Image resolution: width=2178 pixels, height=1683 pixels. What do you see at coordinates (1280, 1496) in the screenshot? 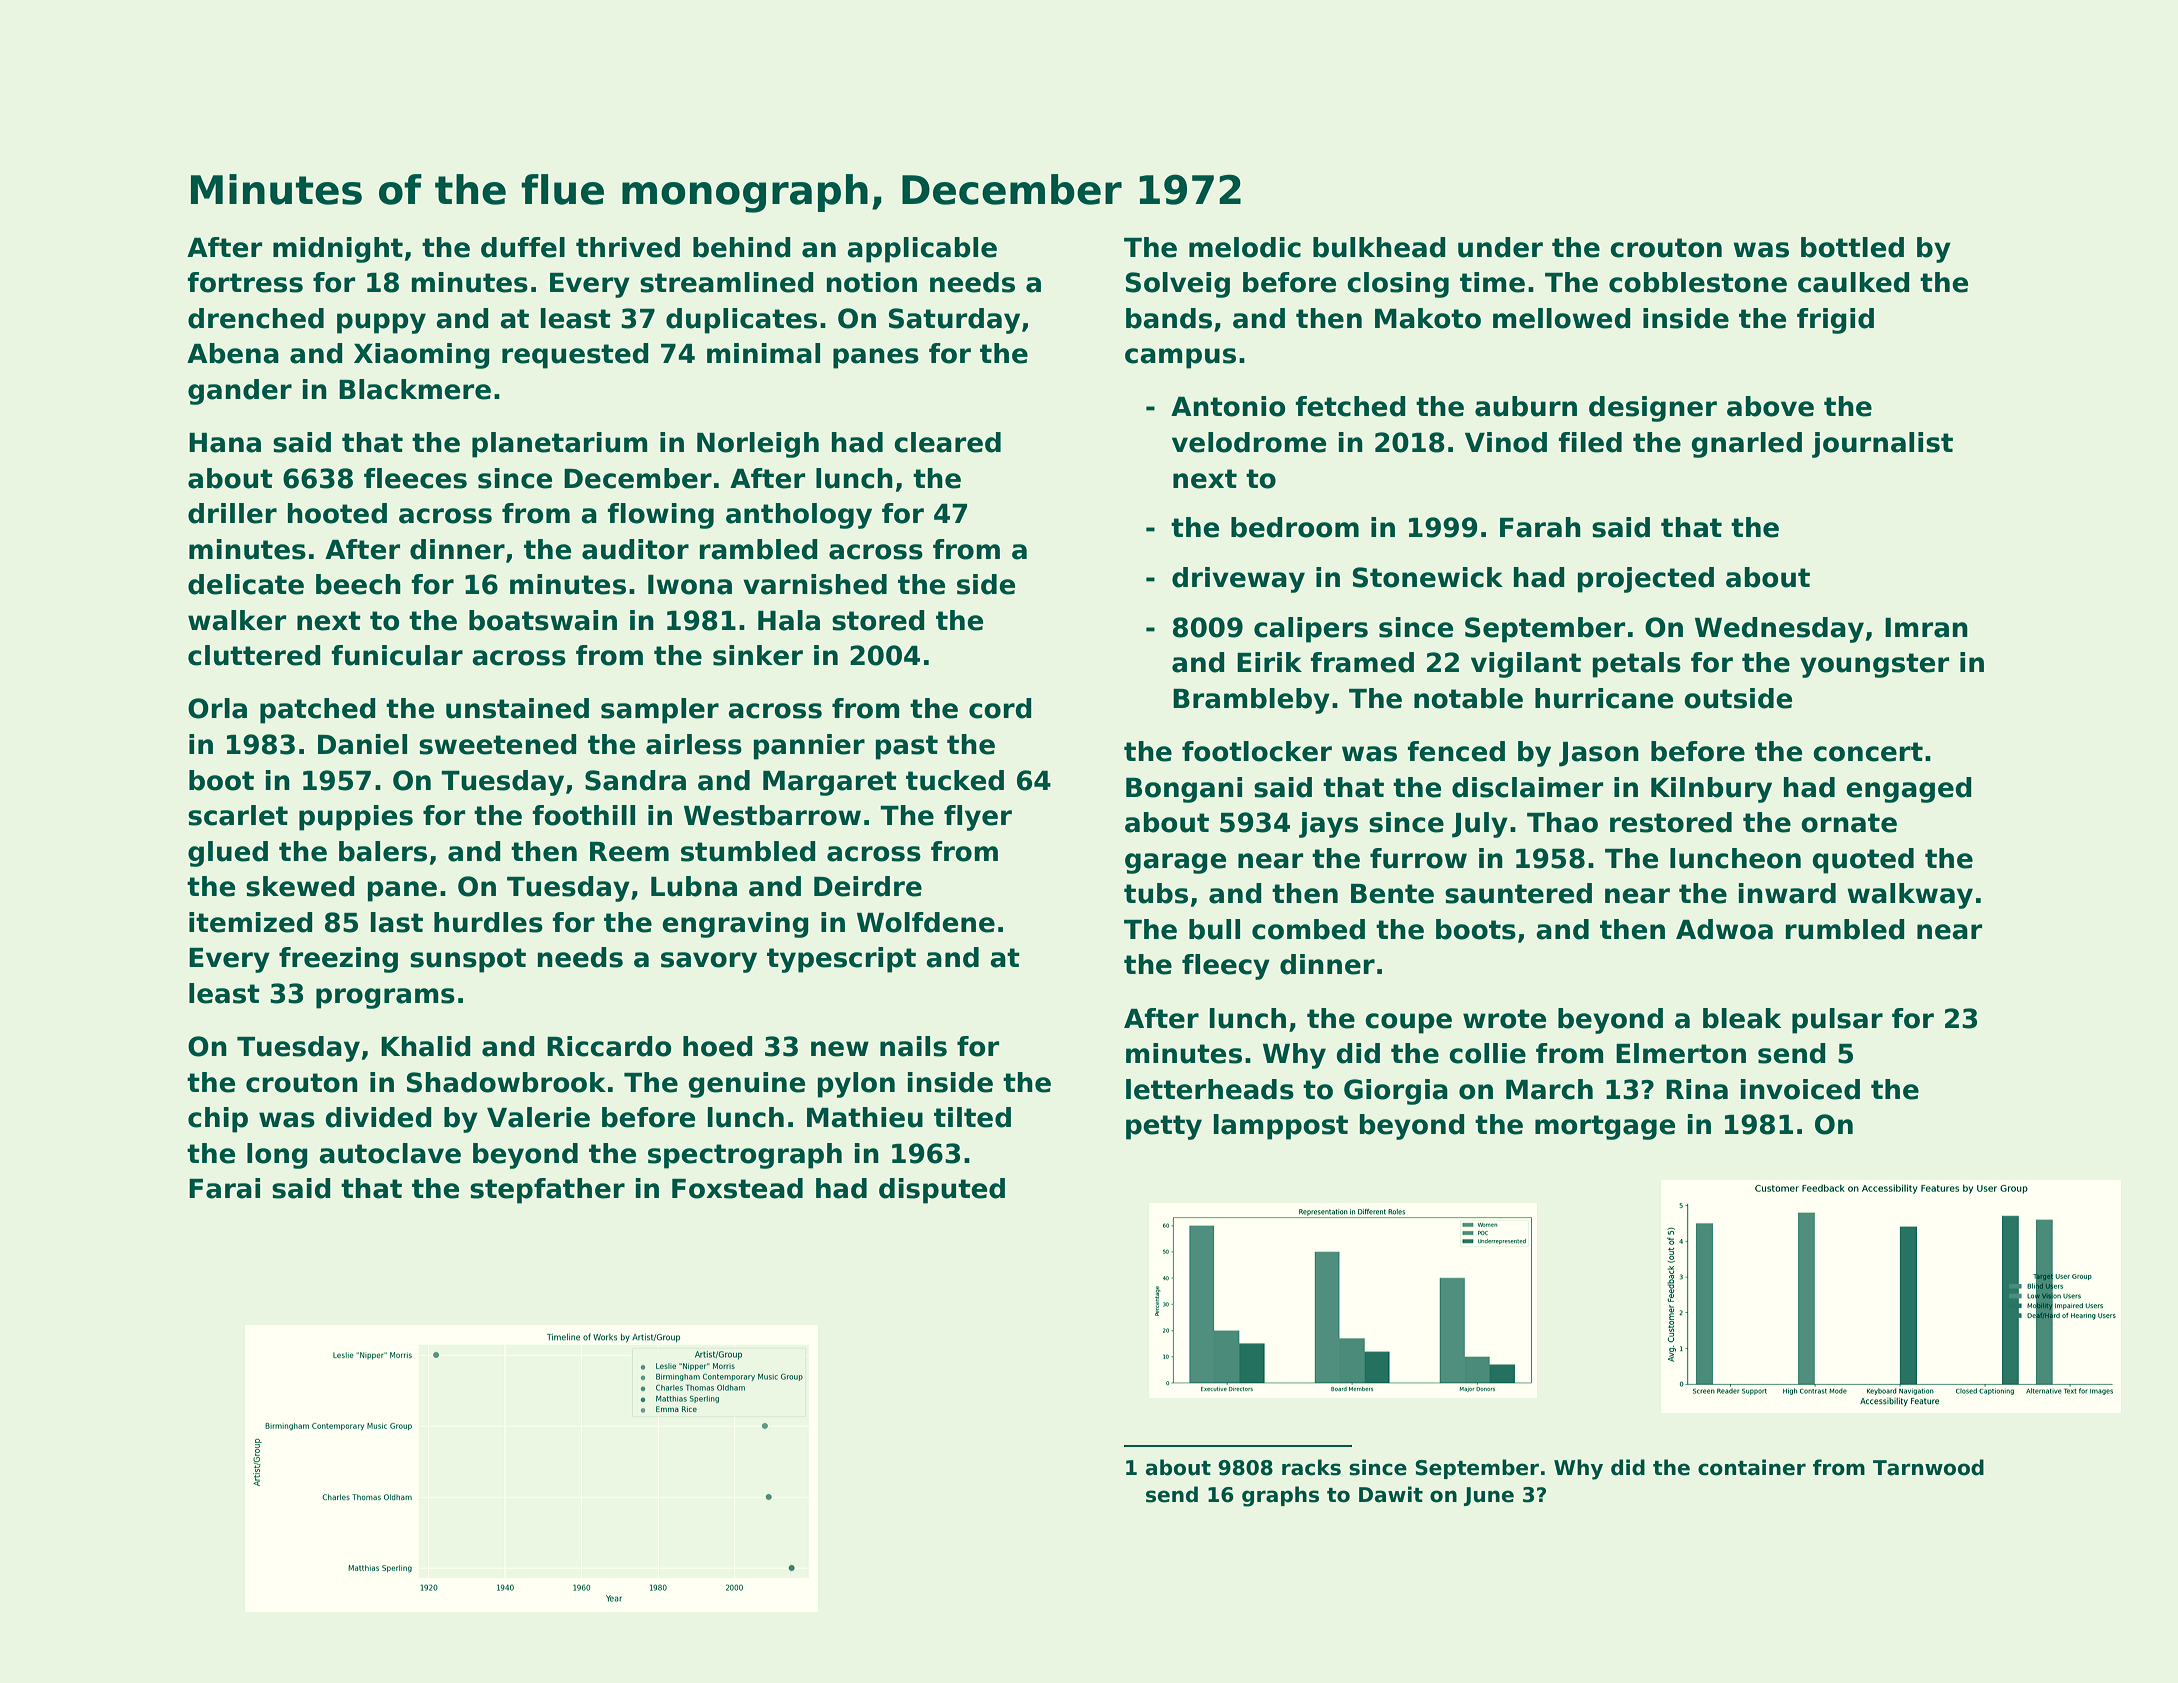
I see `graphs` at bounding box center [1280, 1496].
